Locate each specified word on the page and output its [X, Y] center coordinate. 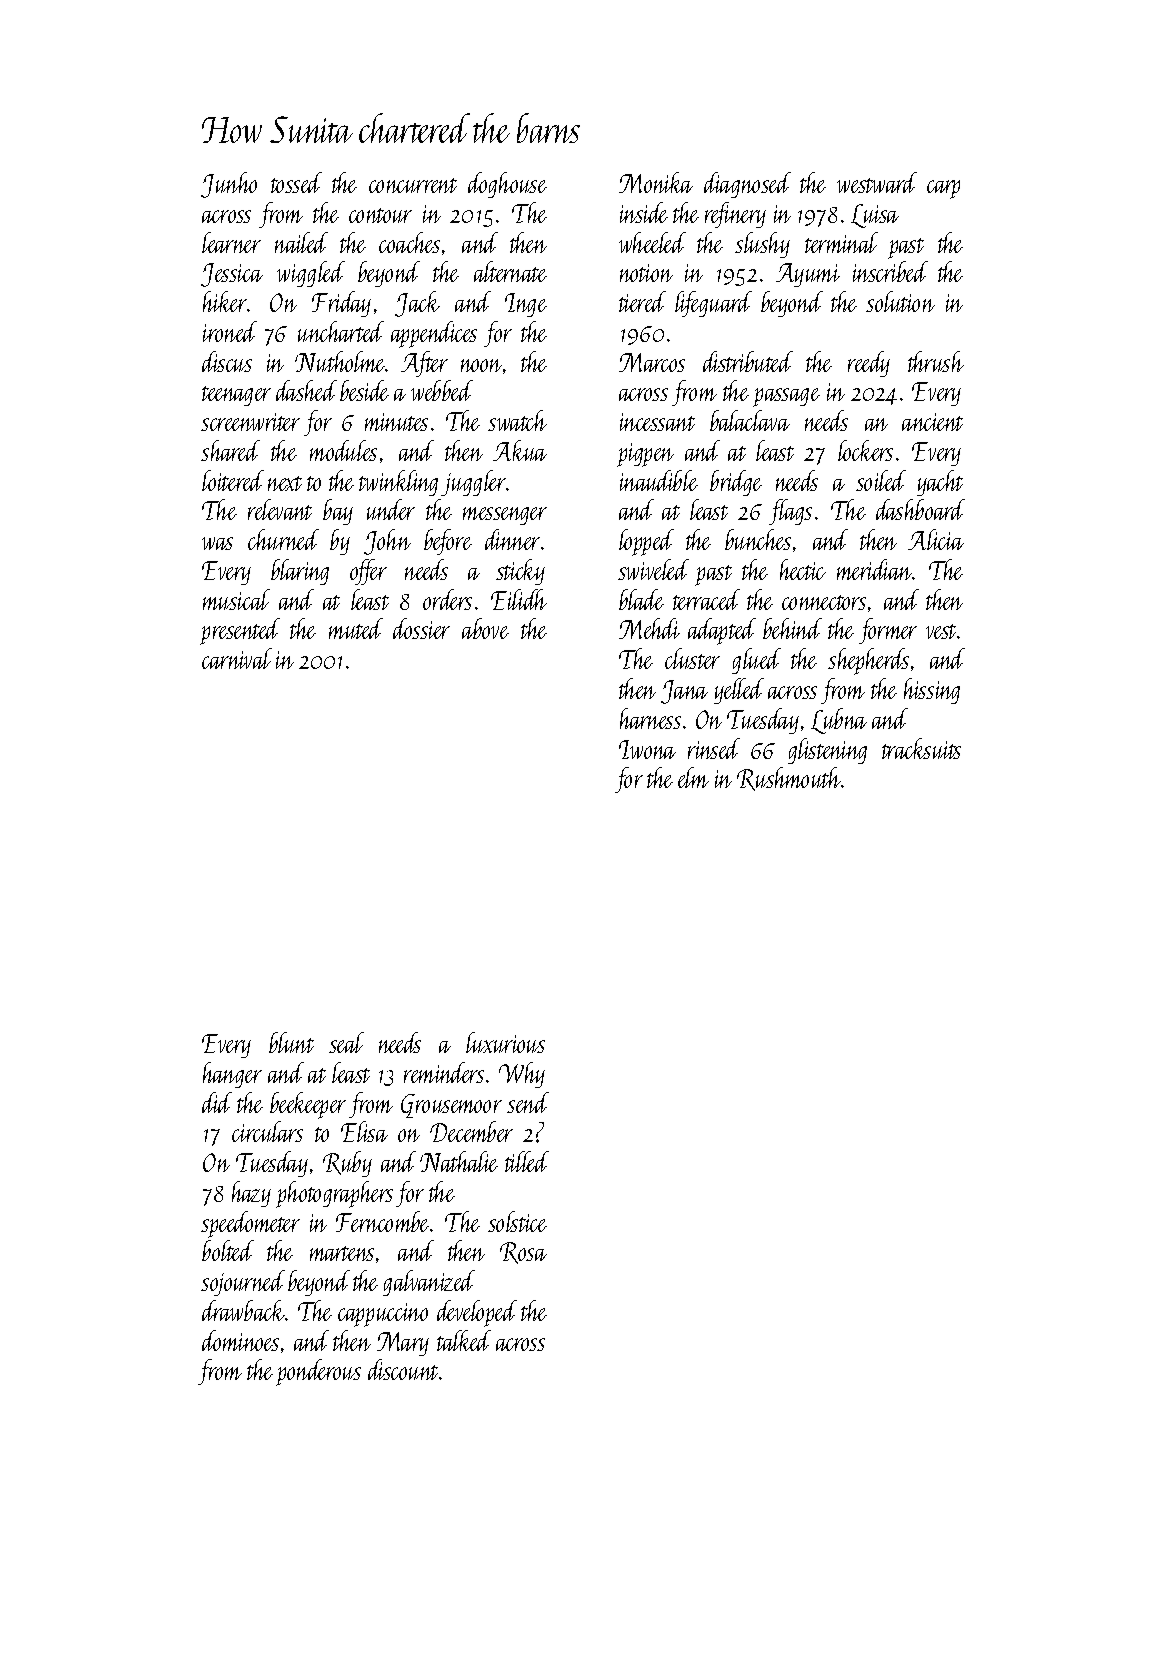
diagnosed [747, 185]
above [485, 628]
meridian [874, 569]
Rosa [523, 1253]
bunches [758, 539]
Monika [656, 182]
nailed [301, 242]
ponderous [318, 1372]
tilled [527, 1161]
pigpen [645, 455]
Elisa [364, 1131]
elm [693, 777]
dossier [421, 628]
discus [227, 361]
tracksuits [921, 748]
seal [346, 1042]
